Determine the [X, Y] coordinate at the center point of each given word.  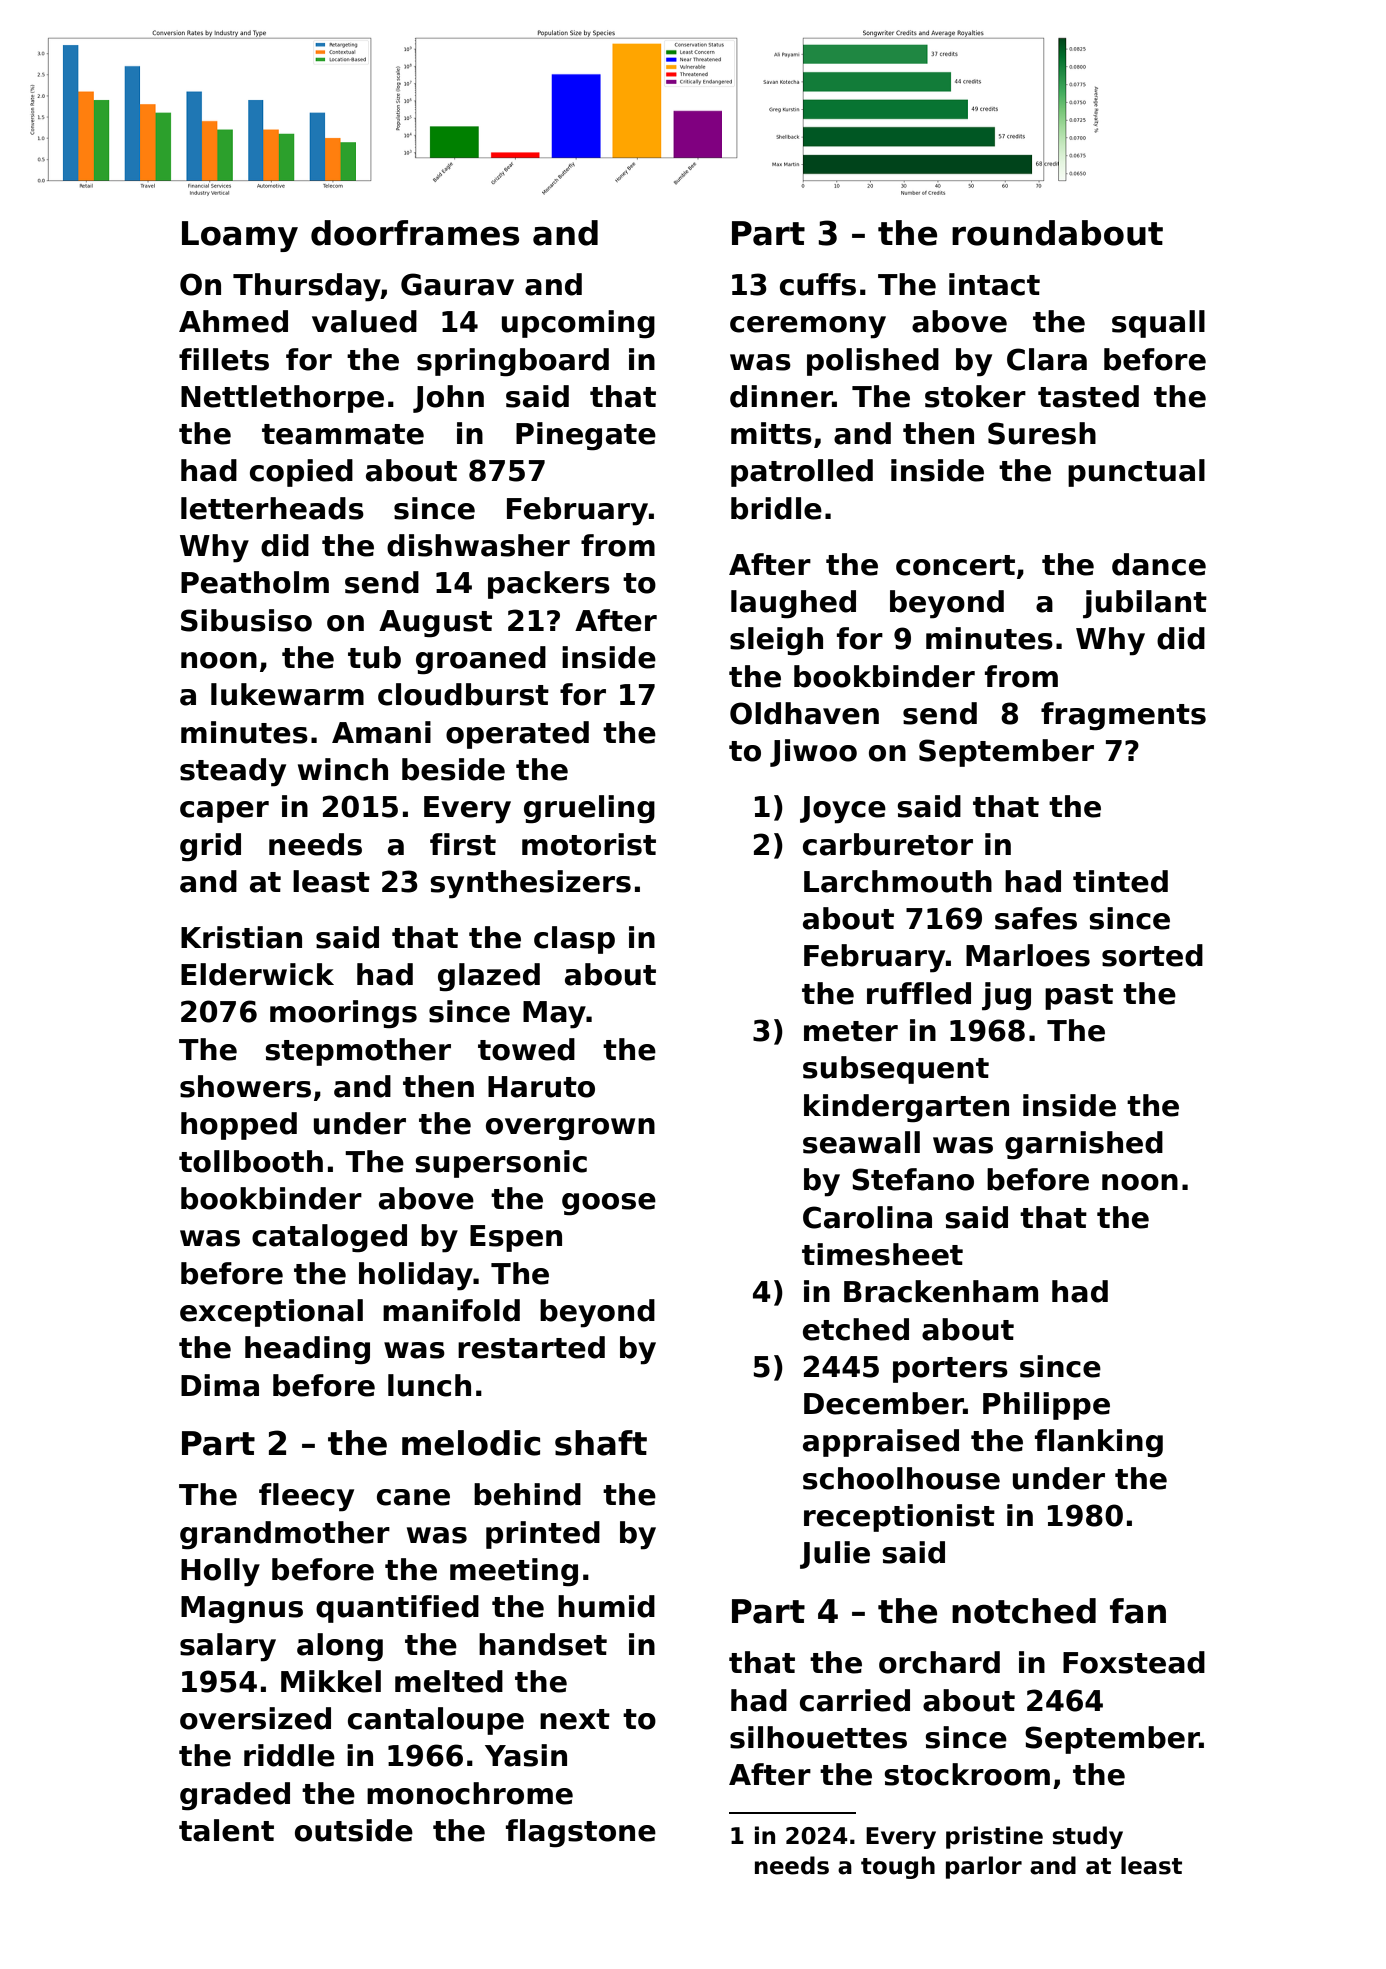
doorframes [415, 233]
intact [994, 284]
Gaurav [457, 284]
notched [1024, 1611]
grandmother [285, 1535]
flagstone [581, 1833]
